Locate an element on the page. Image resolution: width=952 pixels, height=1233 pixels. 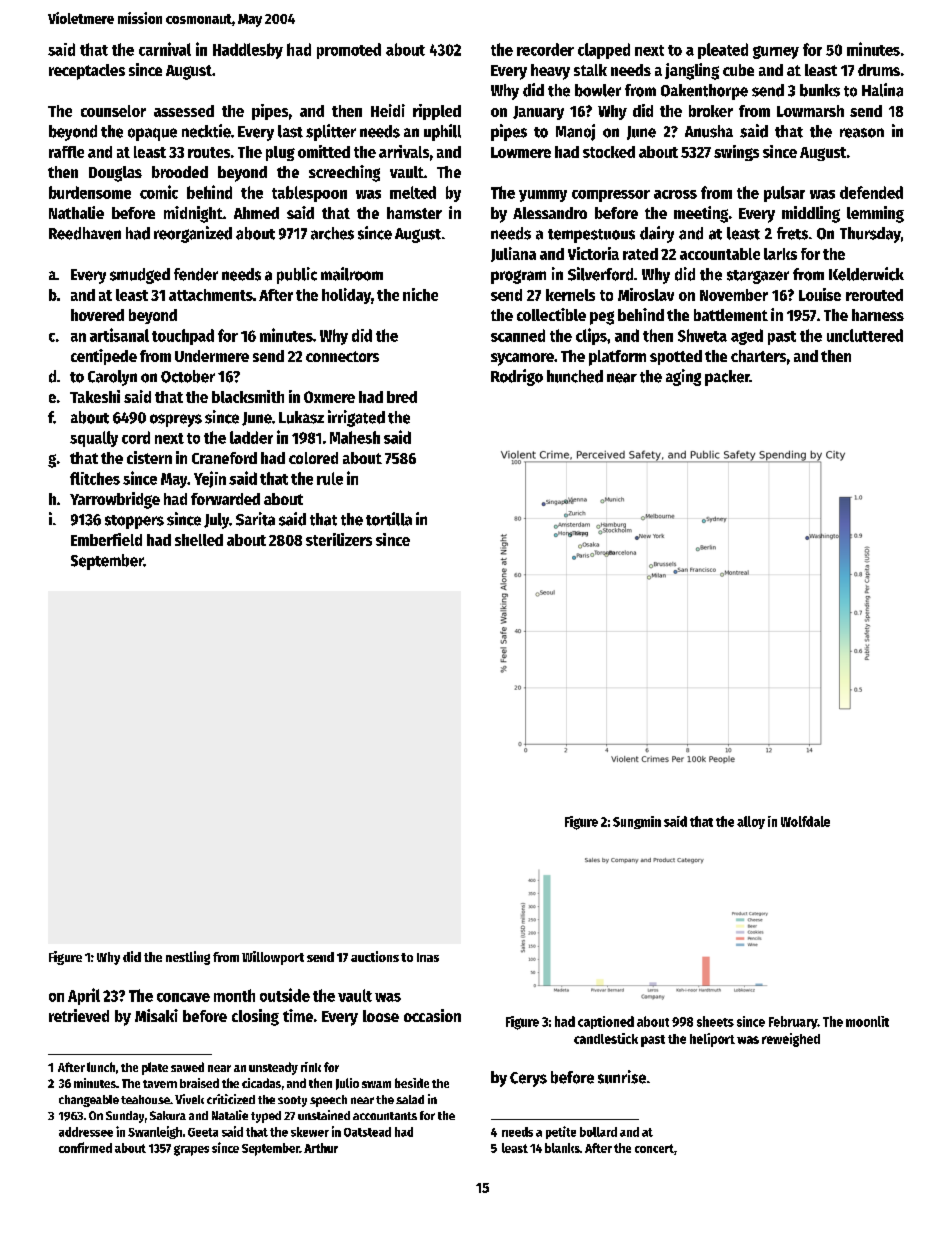
Wolfdale is located at coordinates (805, 821).
